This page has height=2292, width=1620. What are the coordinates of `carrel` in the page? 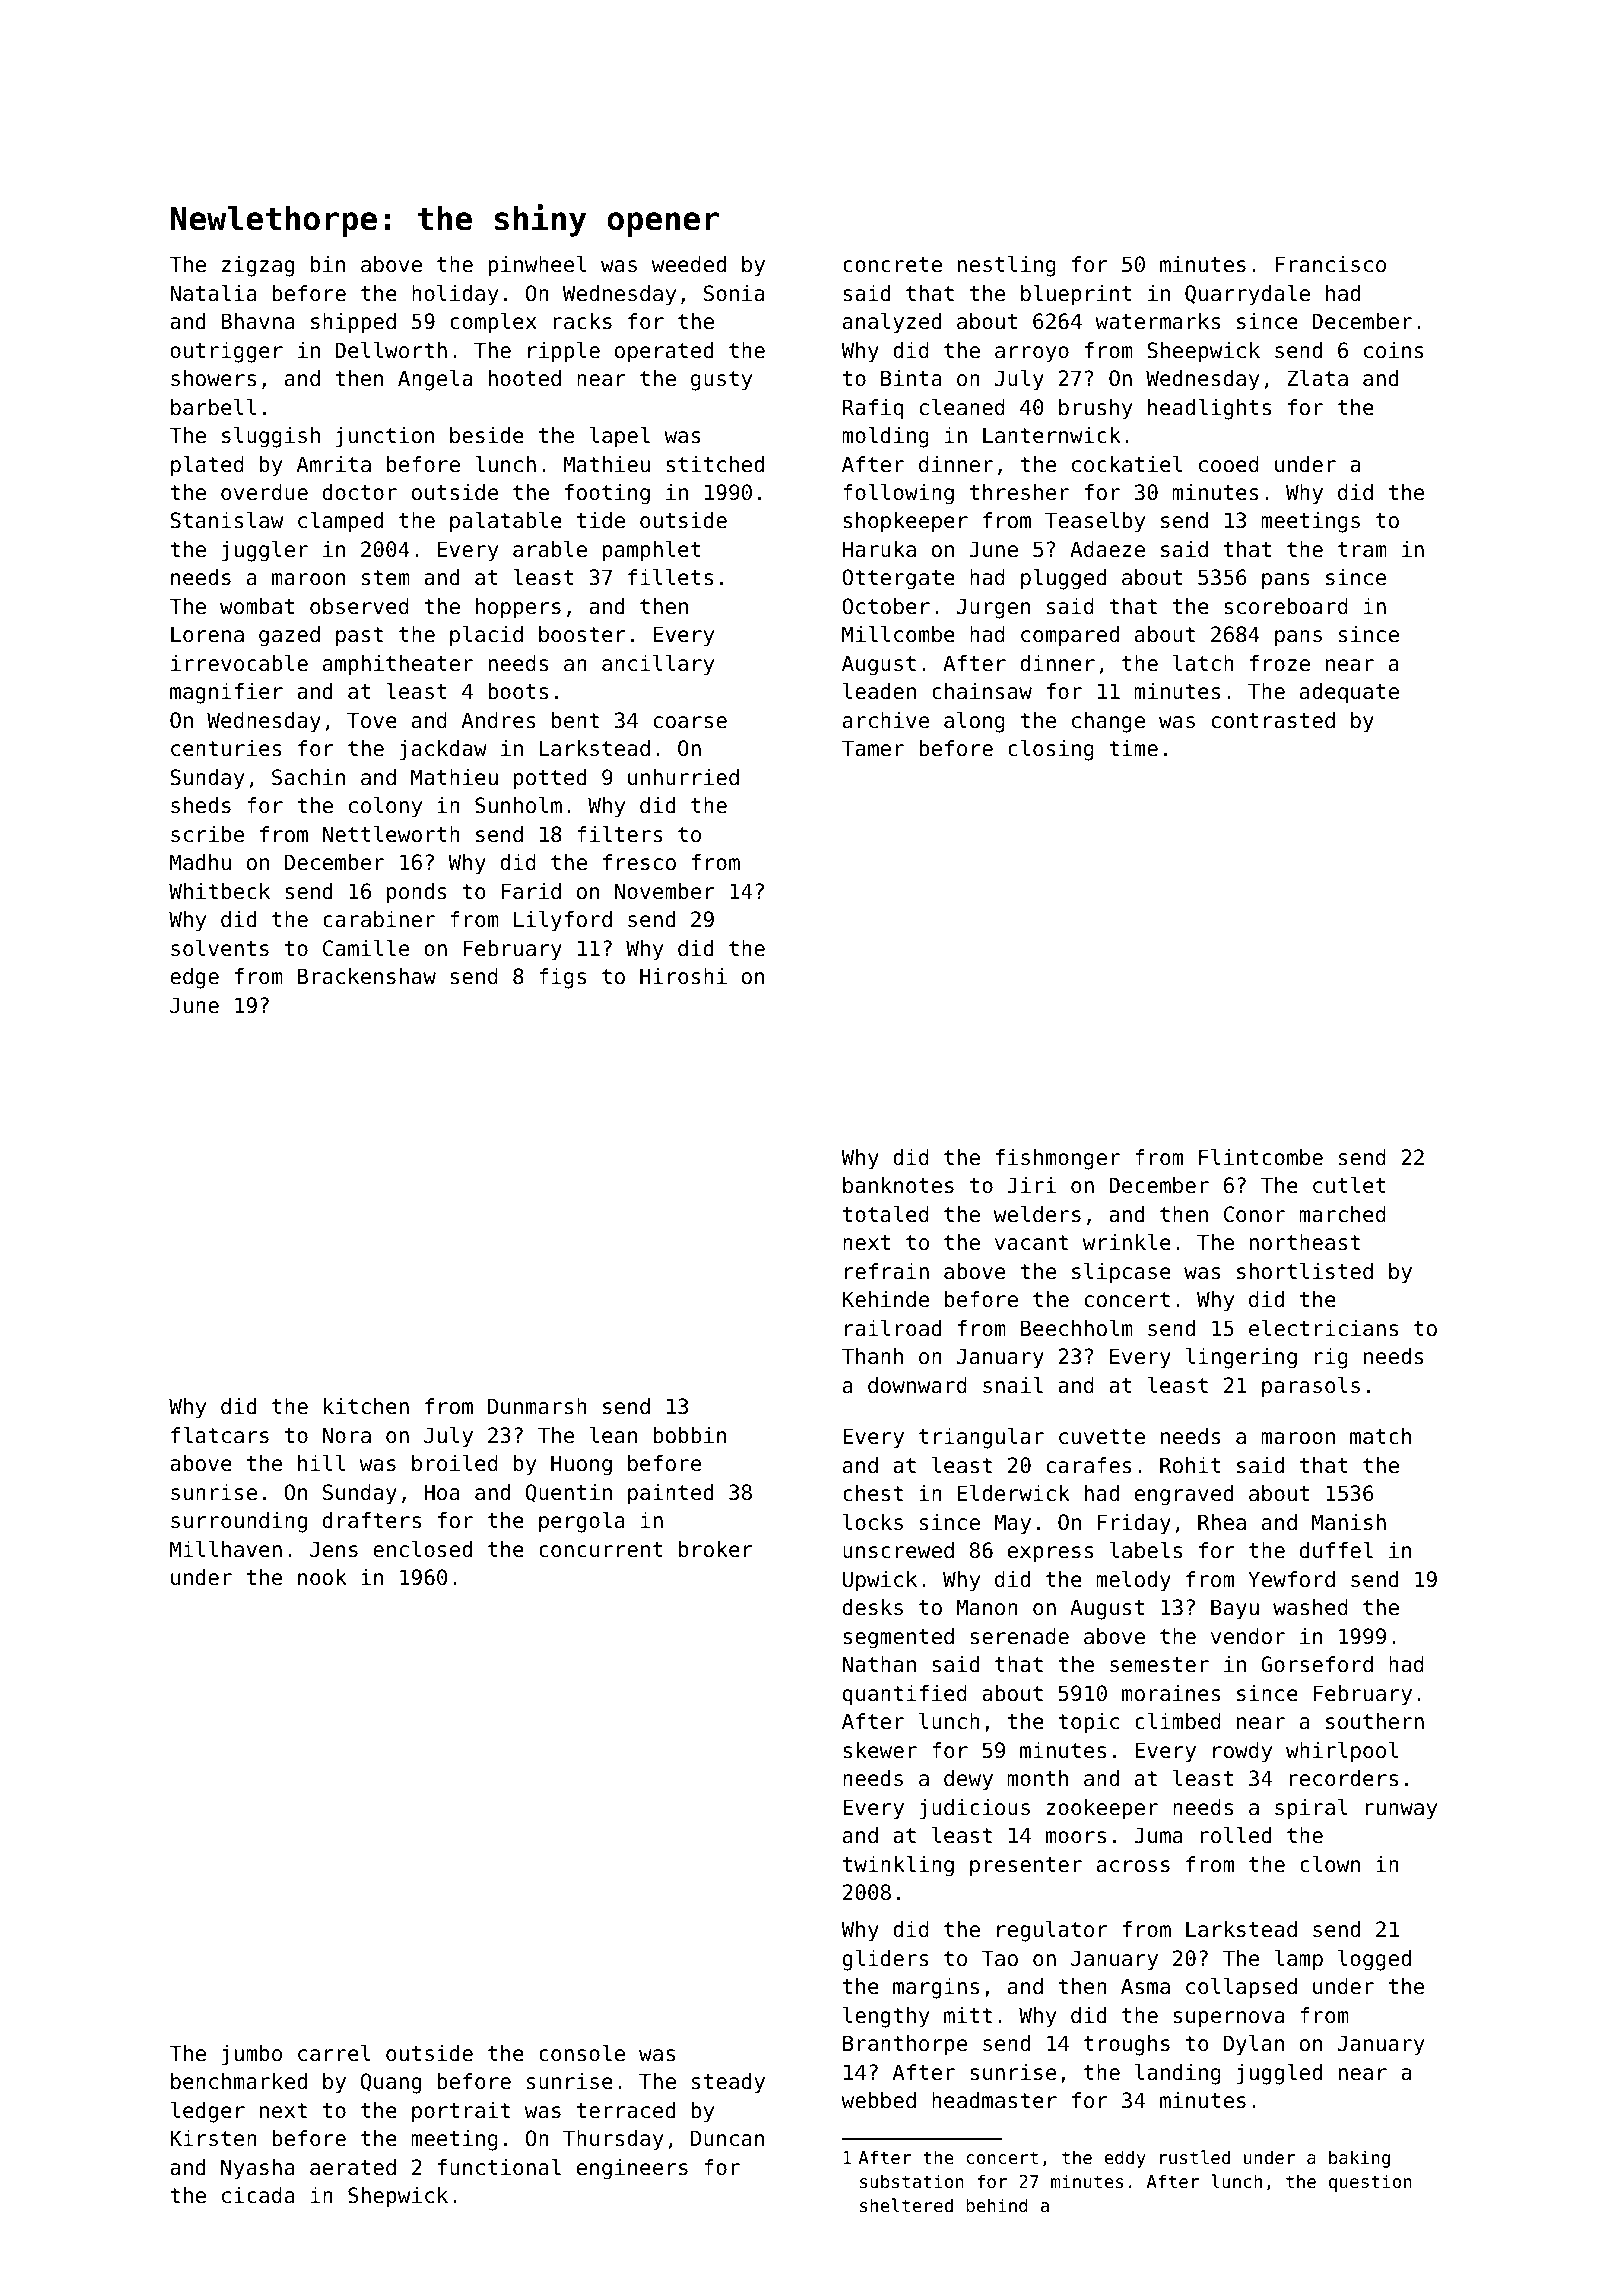 It's located at (334, 2053).
